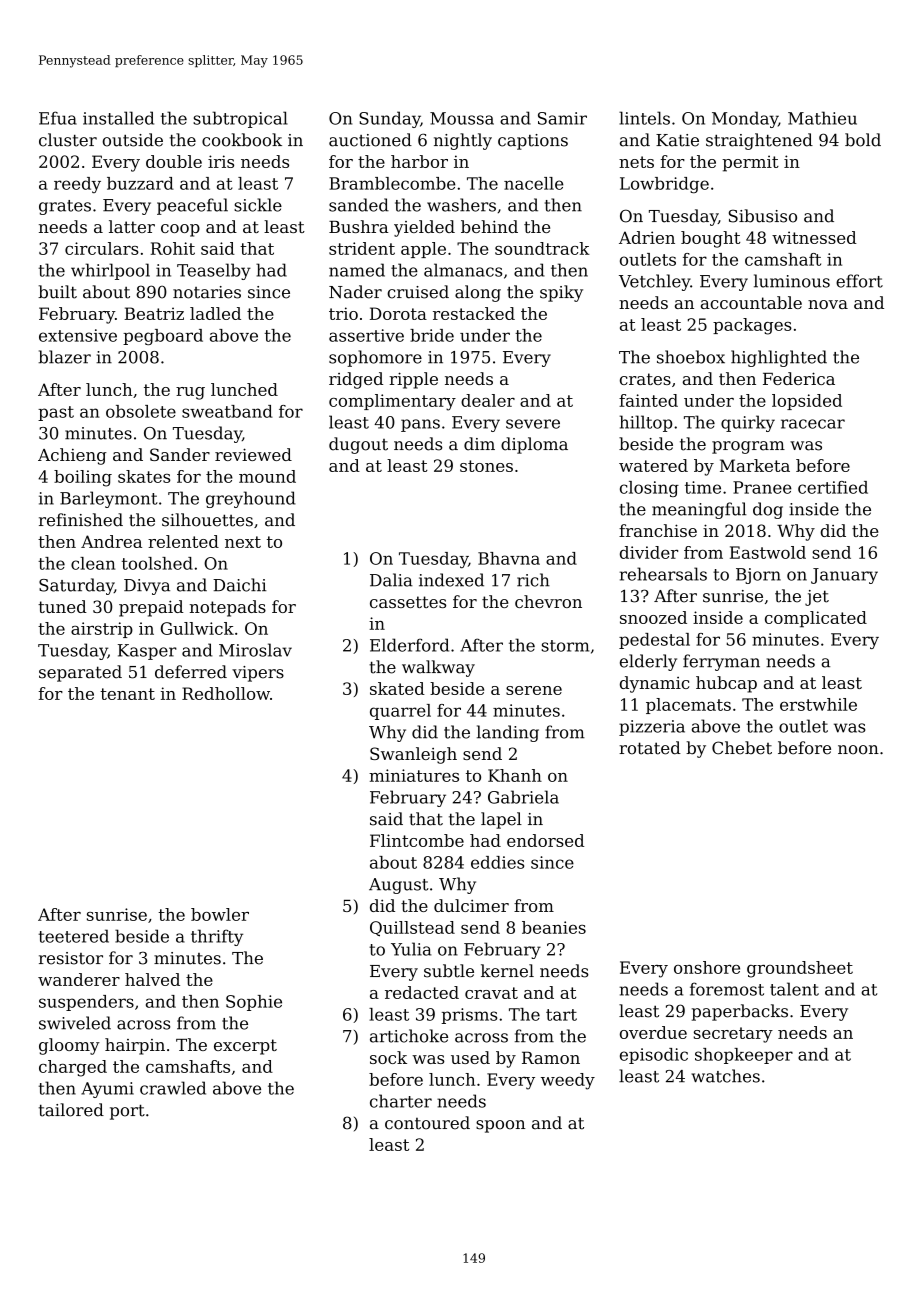  I want to click on sickle, so click(258, 205).
